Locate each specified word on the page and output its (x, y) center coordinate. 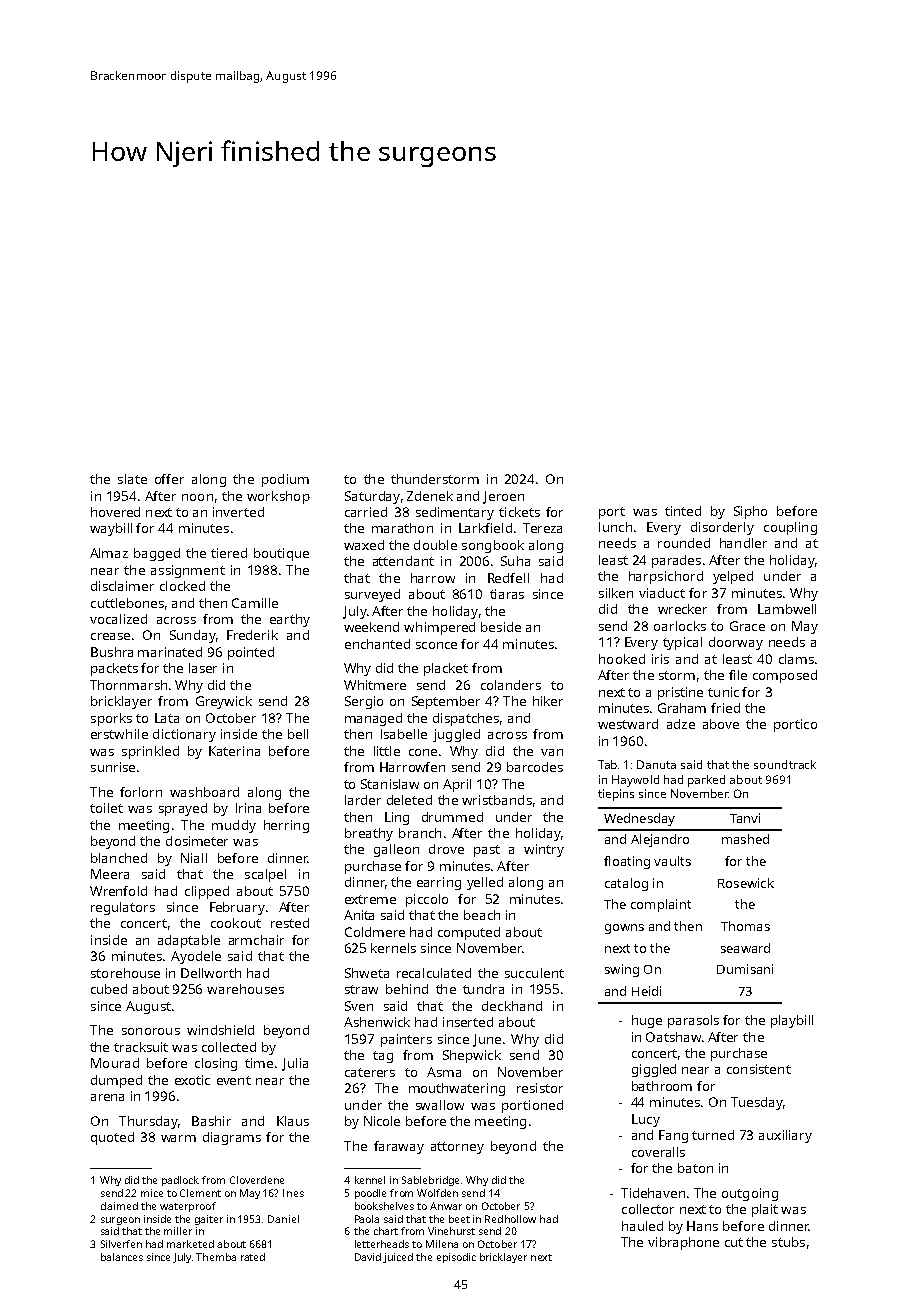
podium (285, 480)
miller (178, 1231)
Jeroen (503, 497)
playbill (792, 1021)
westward (628, 724)
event (234, 1080)
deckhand (512, 1006)
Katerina (234, 751)
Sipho (750, 512)
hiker (548, 701)
